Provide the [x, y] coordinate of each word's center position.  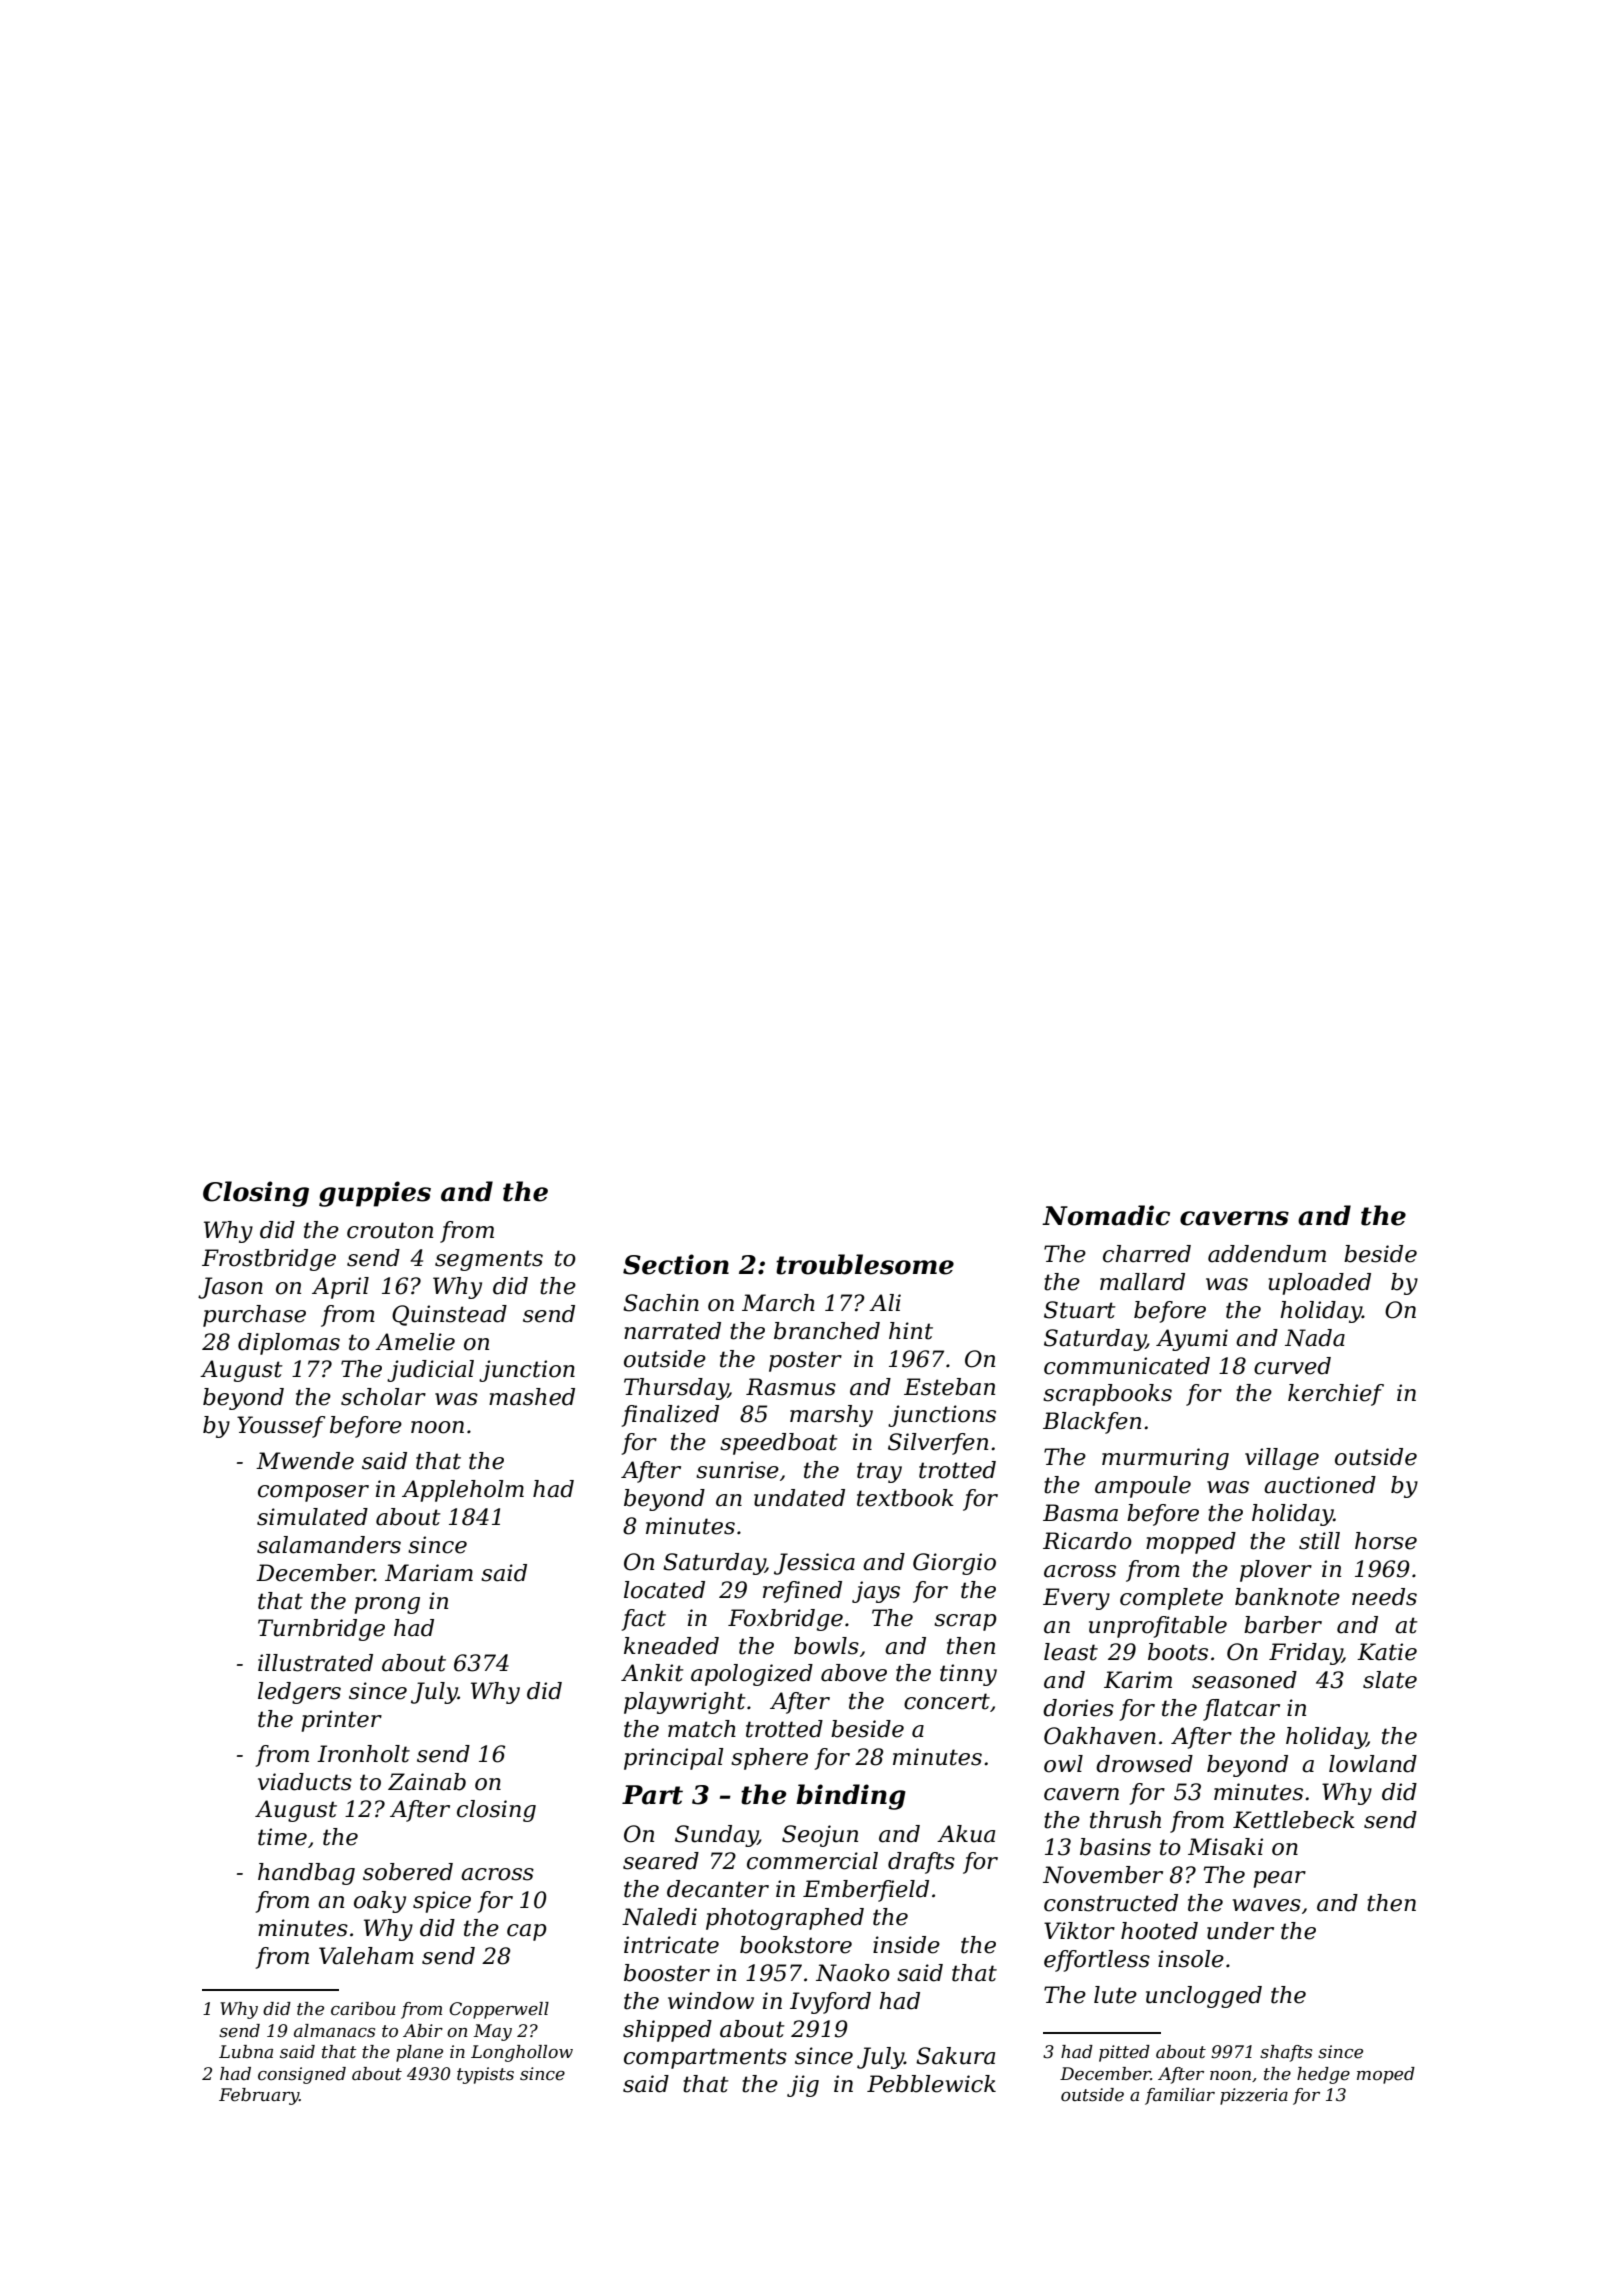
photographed [785, 1919]
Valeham [366, 1956]
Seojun [820, 1836]
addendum [1267, 1254]
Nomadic [1106, 1215]
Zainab [427, 1782]
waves [1267, 1905]
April [340, 1288]
